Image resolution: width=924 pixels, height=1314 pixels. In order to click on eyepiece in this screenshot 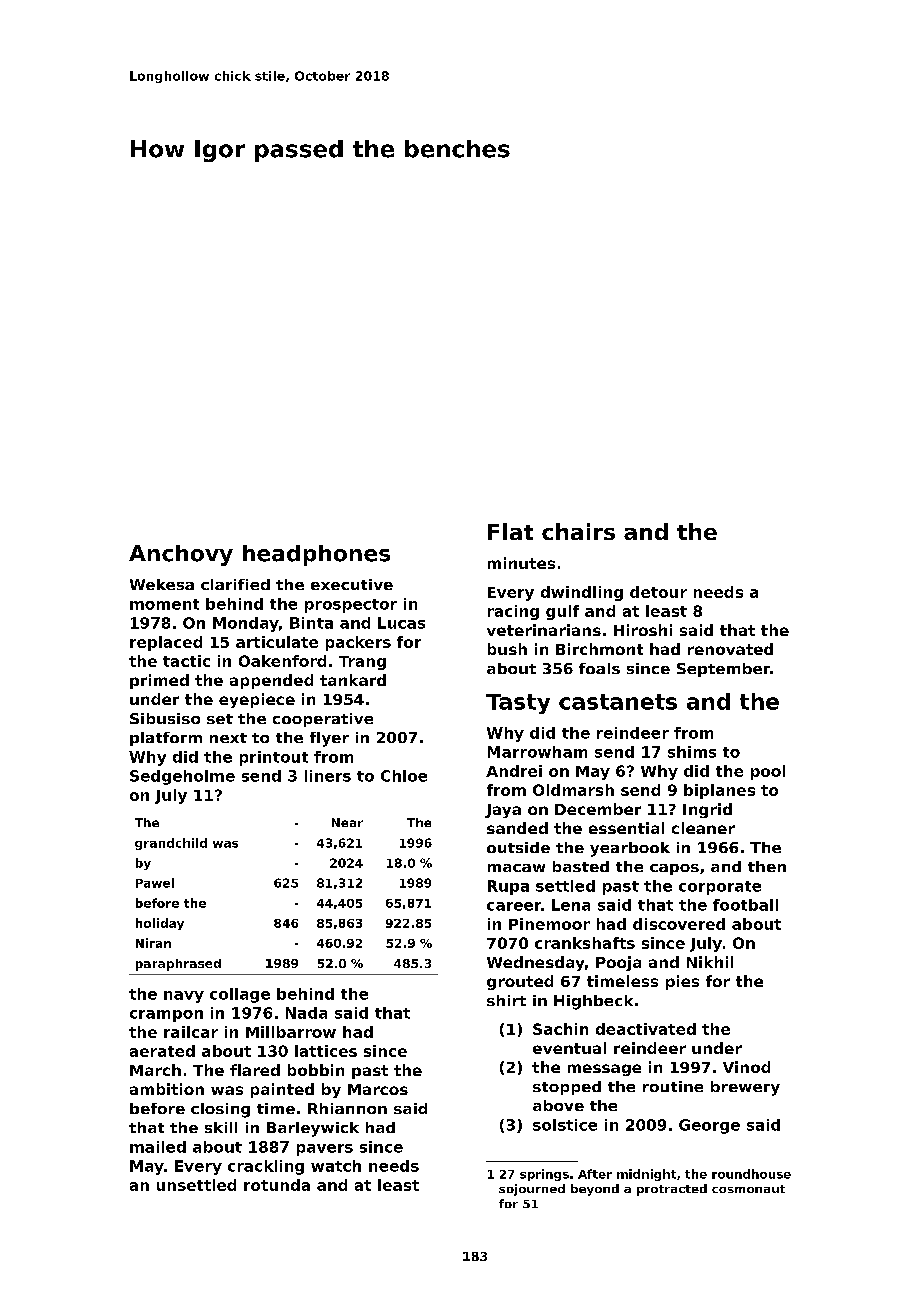, I will do `click(257, 700)`.
